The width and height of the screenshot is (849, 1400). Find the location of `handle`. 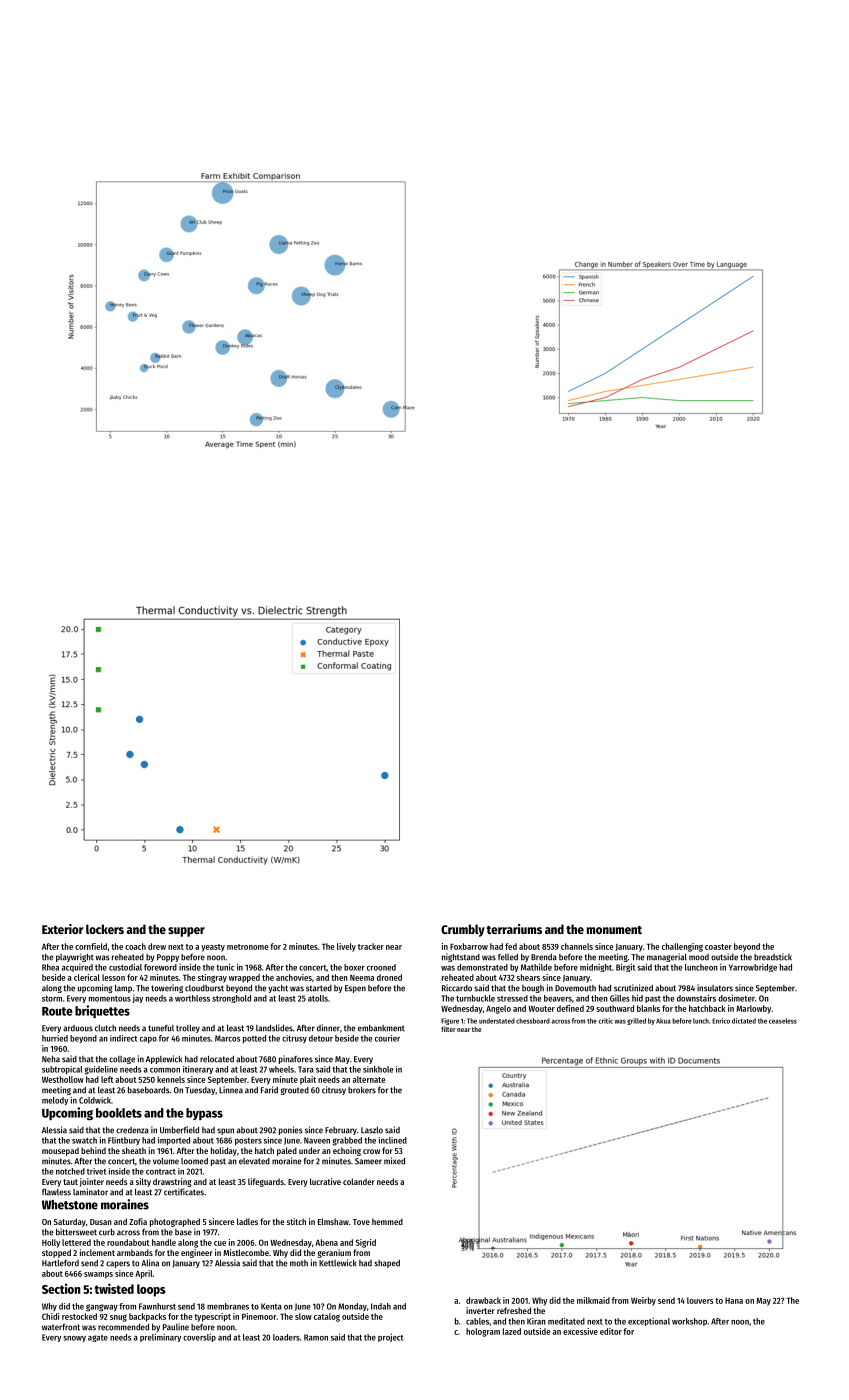

handle is located at coordinates (164, 1242).
